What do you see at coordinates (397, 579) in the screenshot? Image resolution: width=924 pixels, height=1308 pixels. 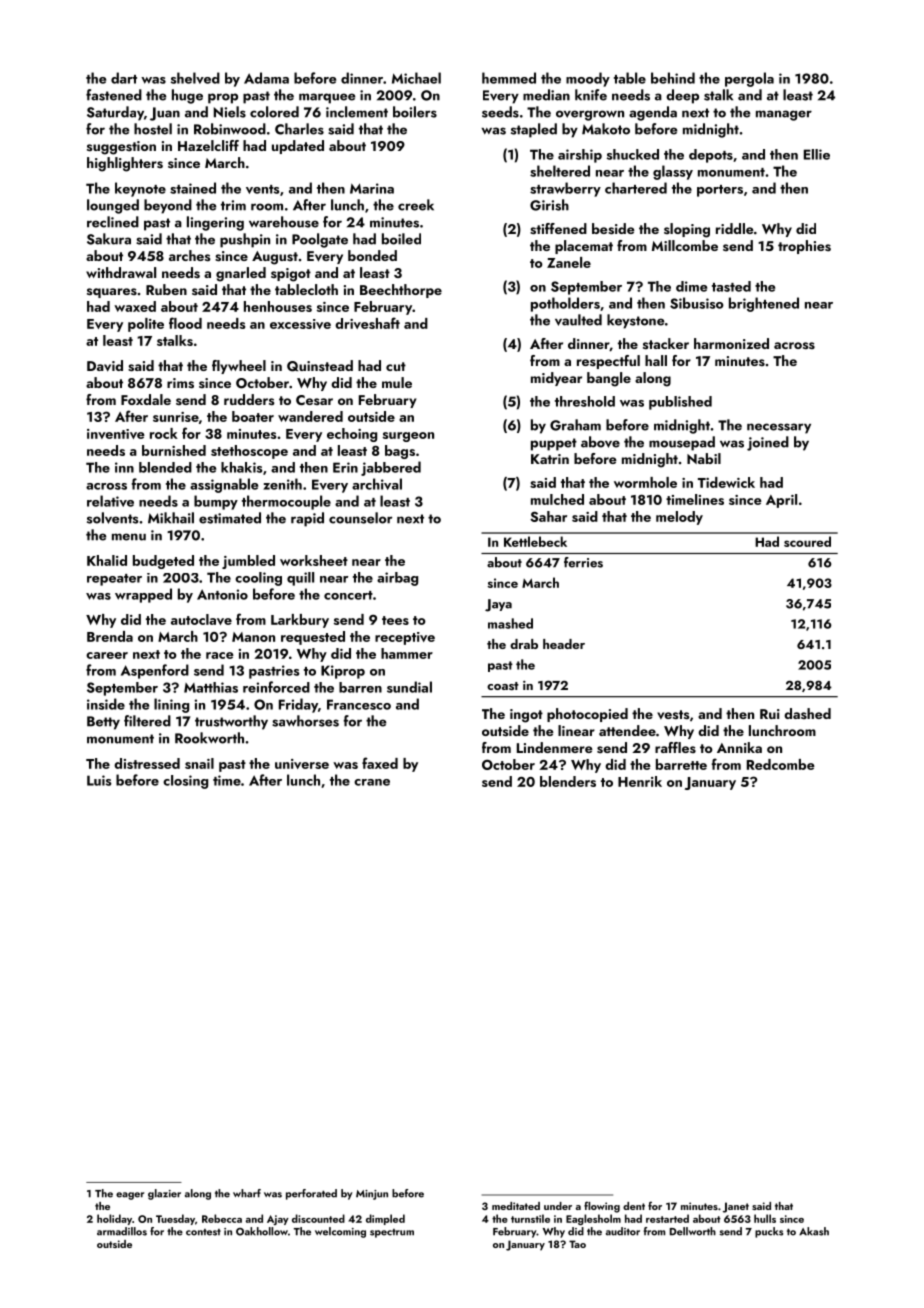 I see `airbag` at bounding box center [397, 579].
